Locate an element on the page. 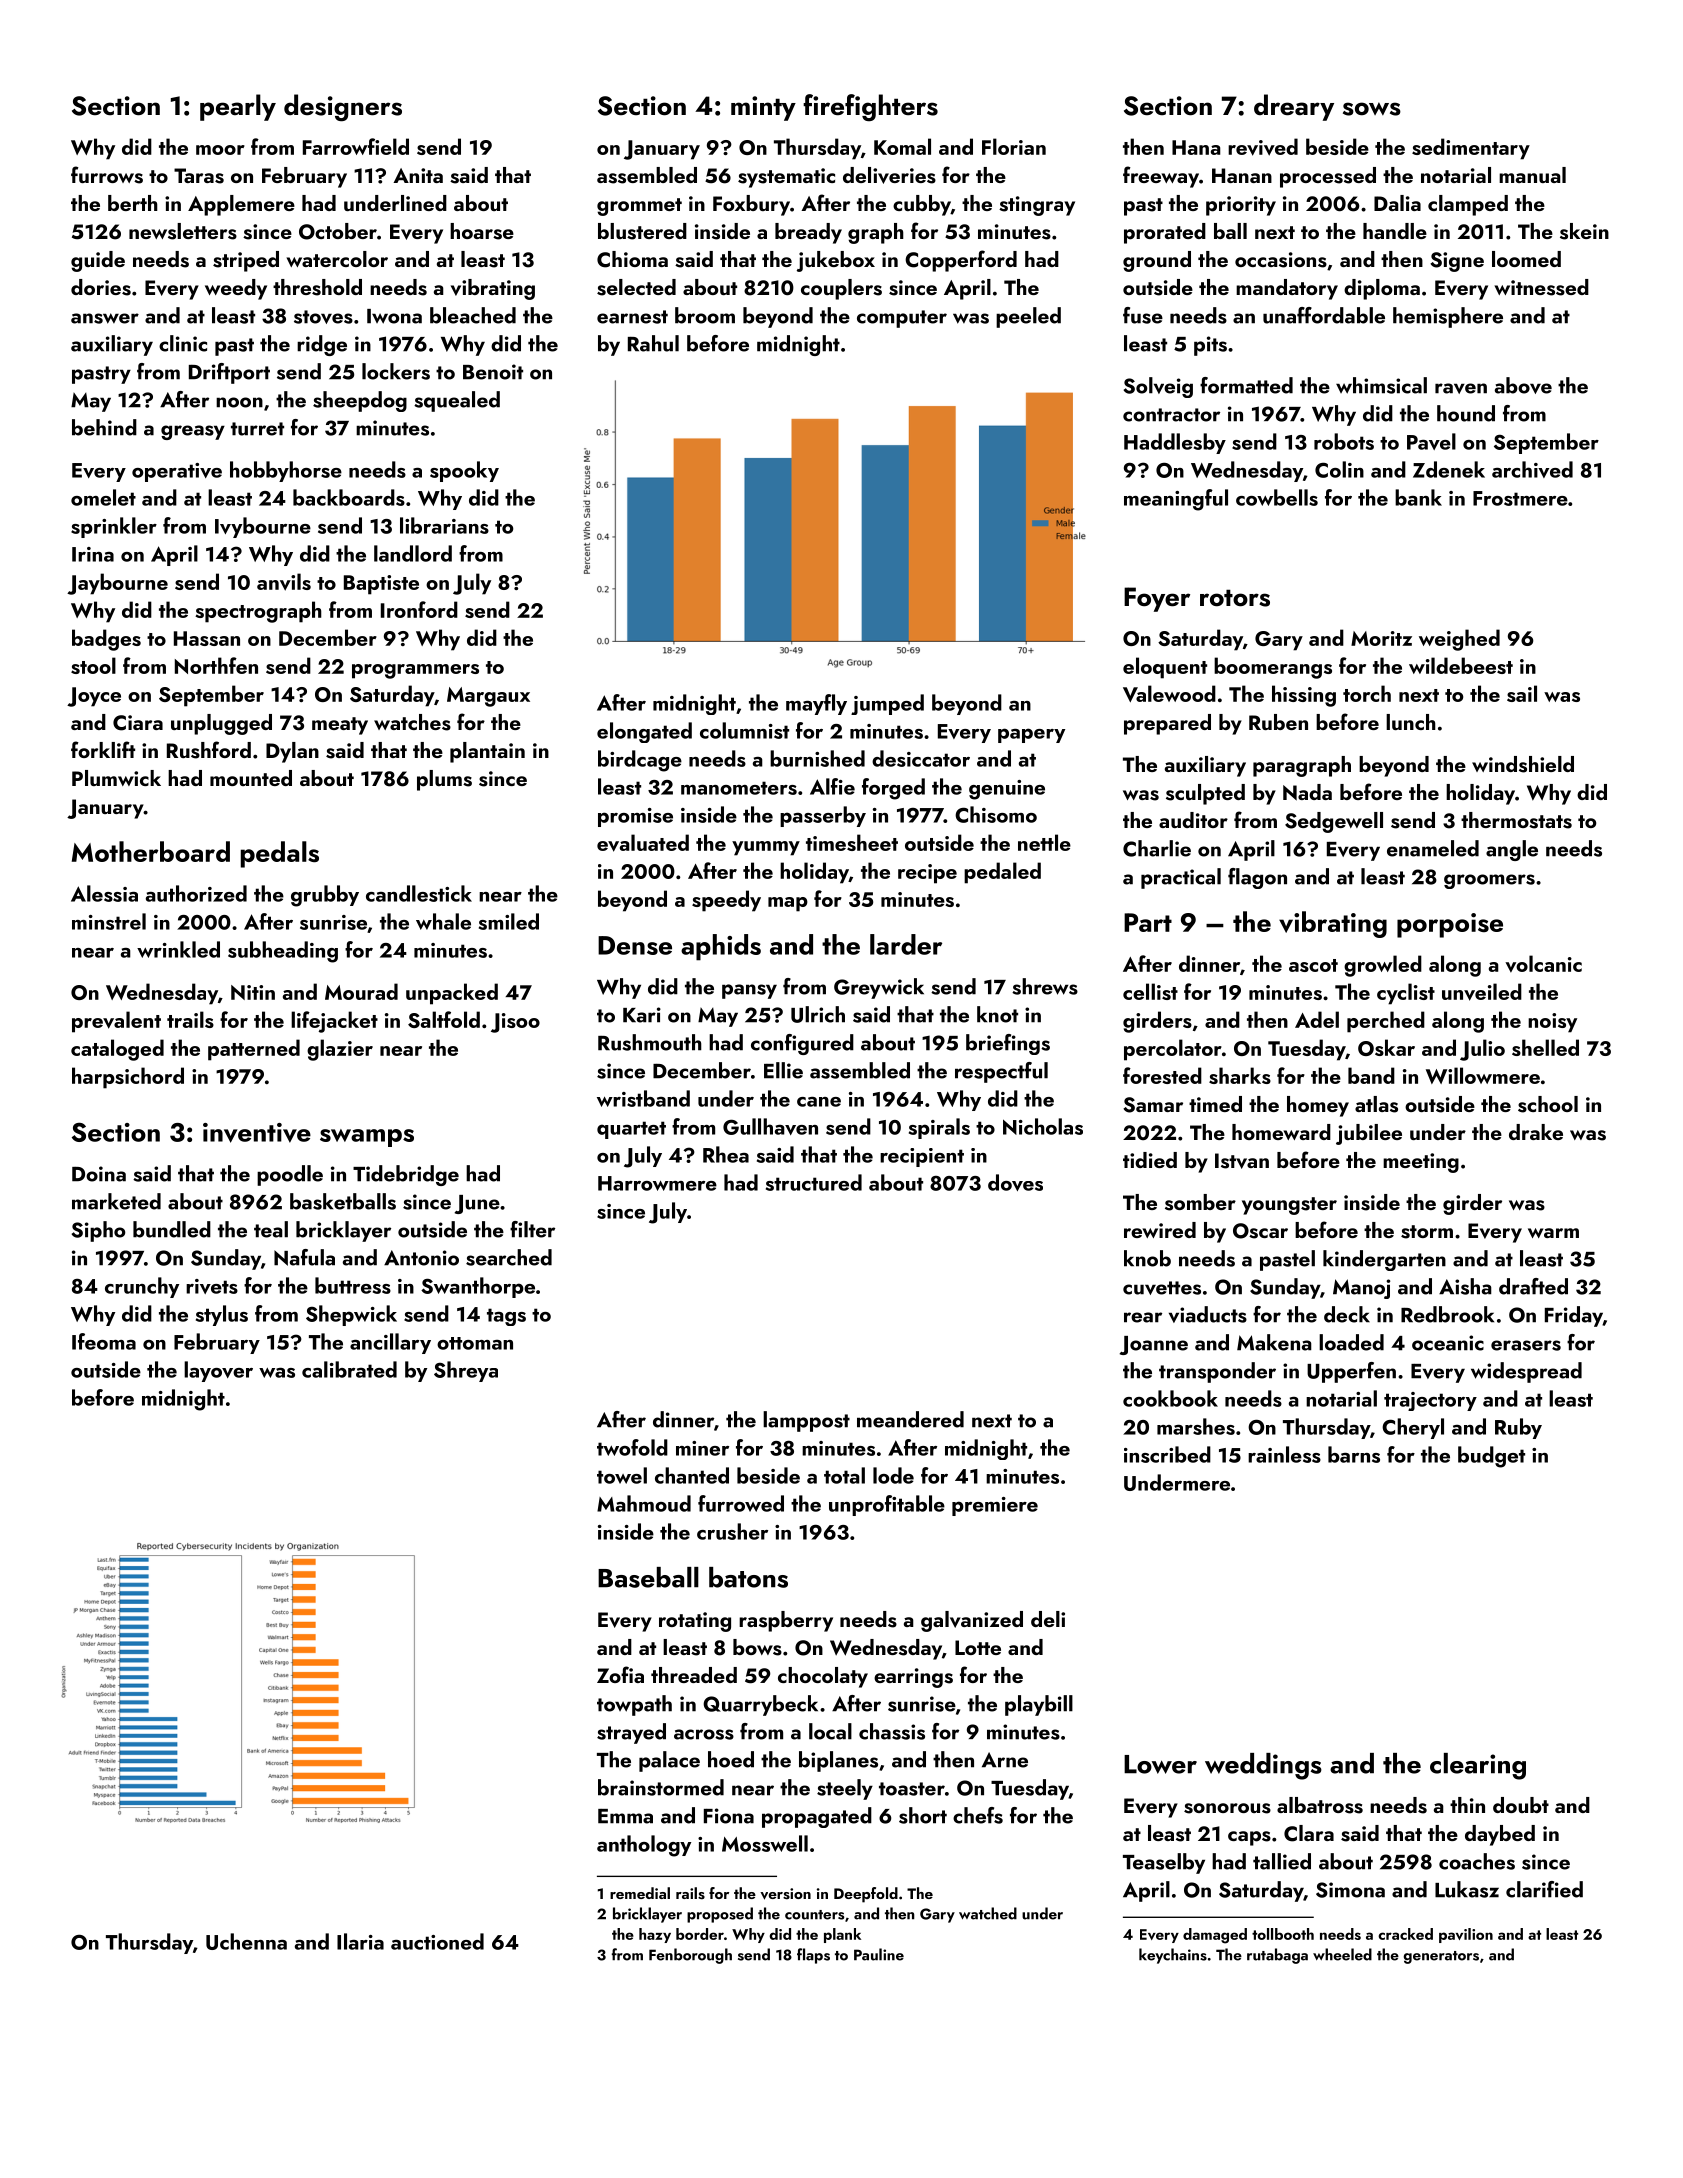  sows is located at coordinates (1372, 109).
